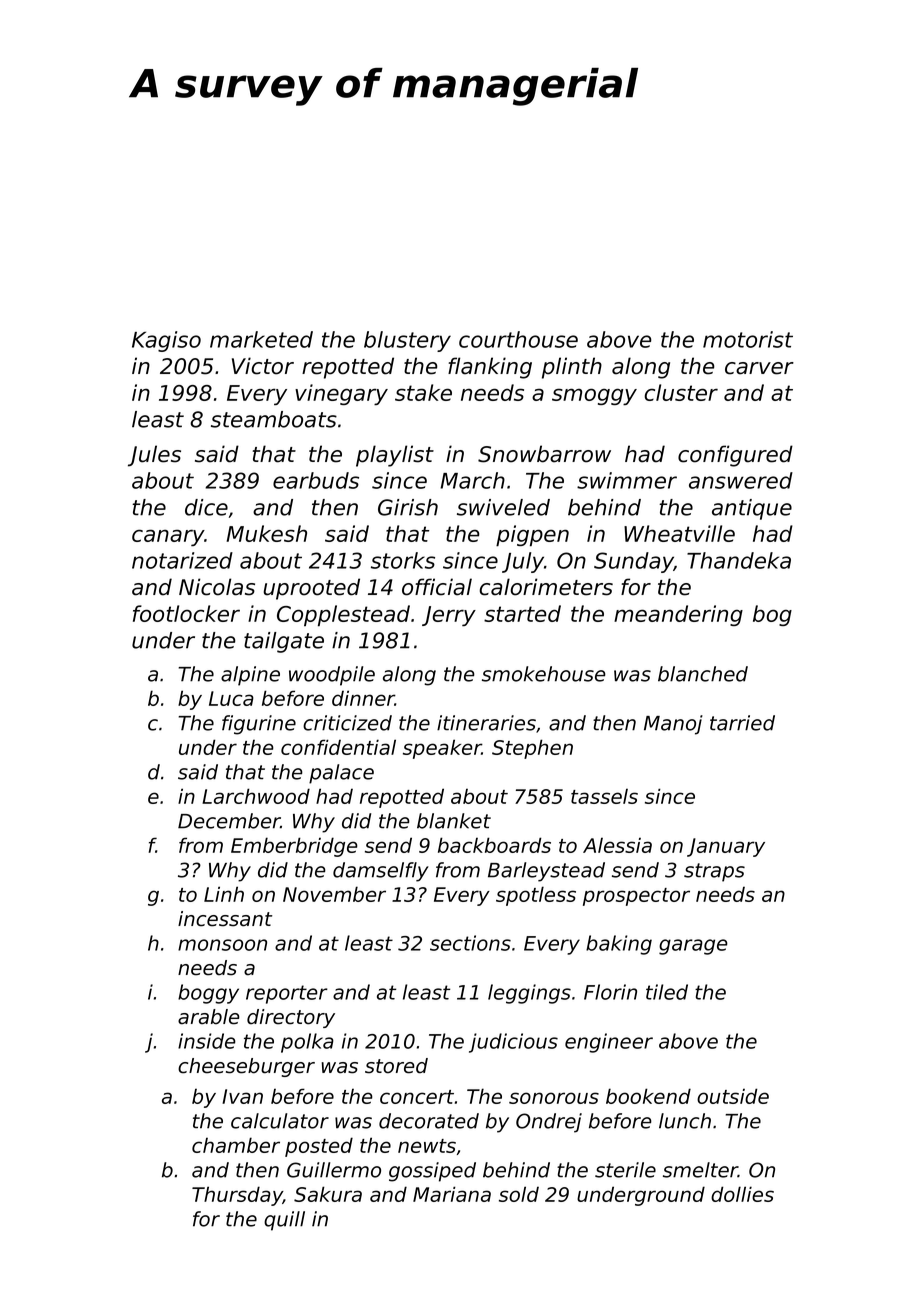 Image resolution: width=924 pixels, height=1311 pixels. I want to click on tiled, so click(667, 992).
